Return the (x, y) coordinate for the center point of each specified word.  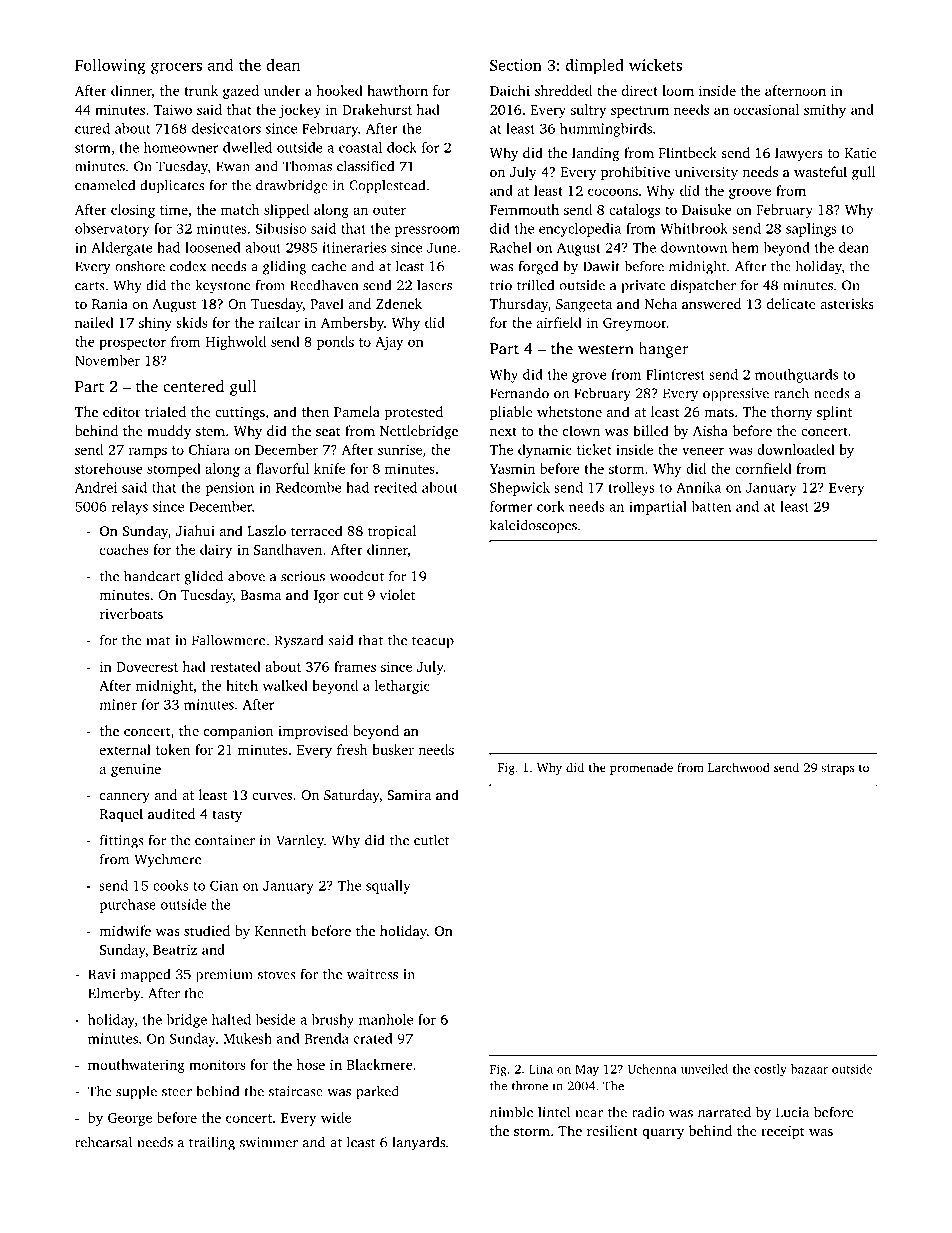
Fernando (519, 393)
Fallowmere (228, 640)
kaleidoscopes (533, 526)
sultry (588, 111)
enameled (105, 185)
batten (711, 506)
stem (210, 431)
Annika (698, 487)
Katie (861, 153)
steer (177, 1092)
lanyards (418, 1143)
